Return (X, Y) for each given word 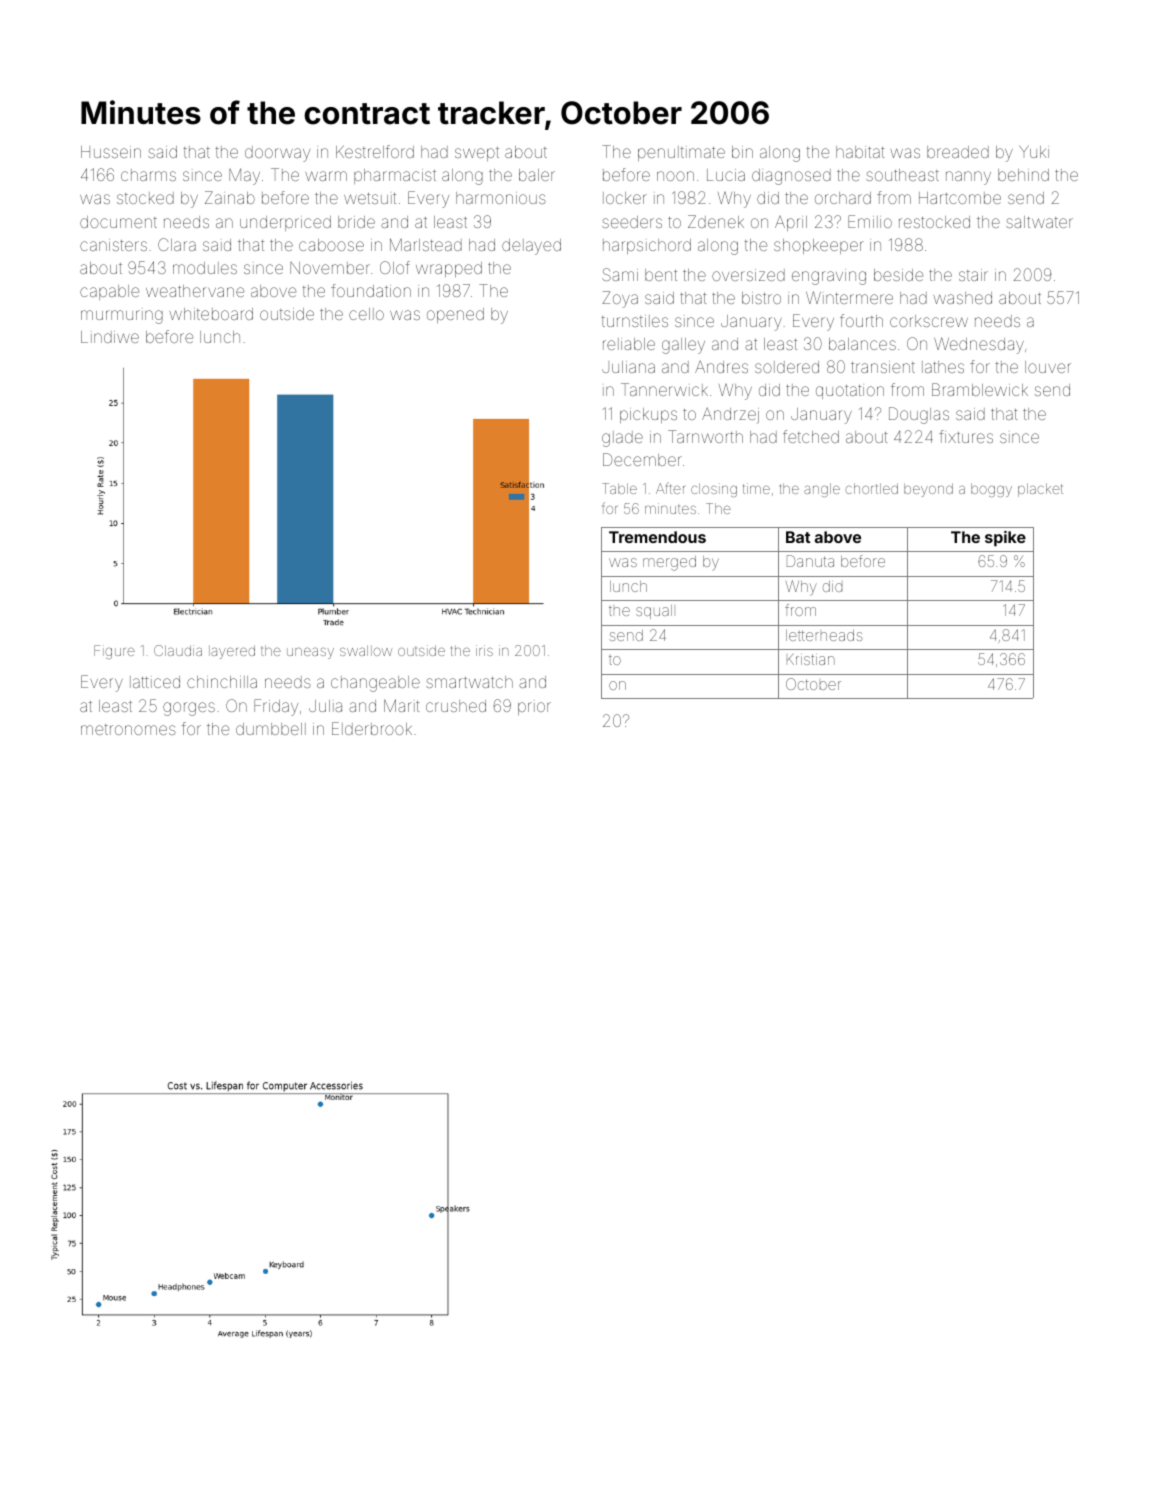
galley (683, 346)
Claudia (178, 650)
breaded (958, 152)
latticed (155, 682)
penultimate (681, 153)
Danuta (810, 561)
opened (455, 315)
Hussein (111, 152)
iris (484, 650)
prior (534, 708)
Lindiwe (110, 337)
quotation (850, 392)
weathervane (195, 291)
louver (1048, 367)
